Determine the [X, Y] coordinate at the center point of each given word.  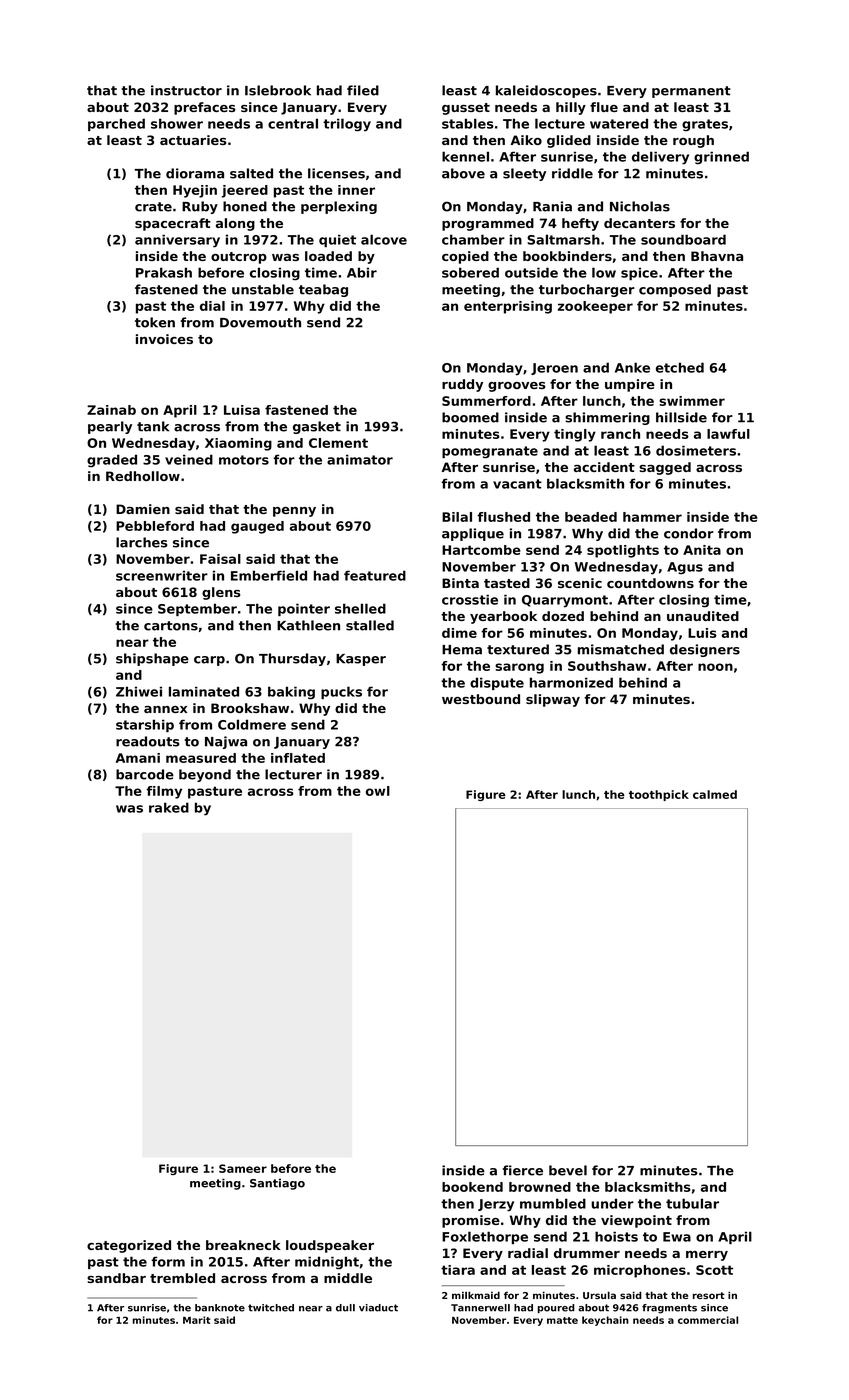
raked [169, 807]
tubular [692, 1203]
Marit [197, 1320]
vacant [517, 484]
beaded [591, 517]
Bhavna [717, 256]
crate [153, 207]
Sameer [243, 1168]
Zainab [111, 410]
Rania [552, 206]
